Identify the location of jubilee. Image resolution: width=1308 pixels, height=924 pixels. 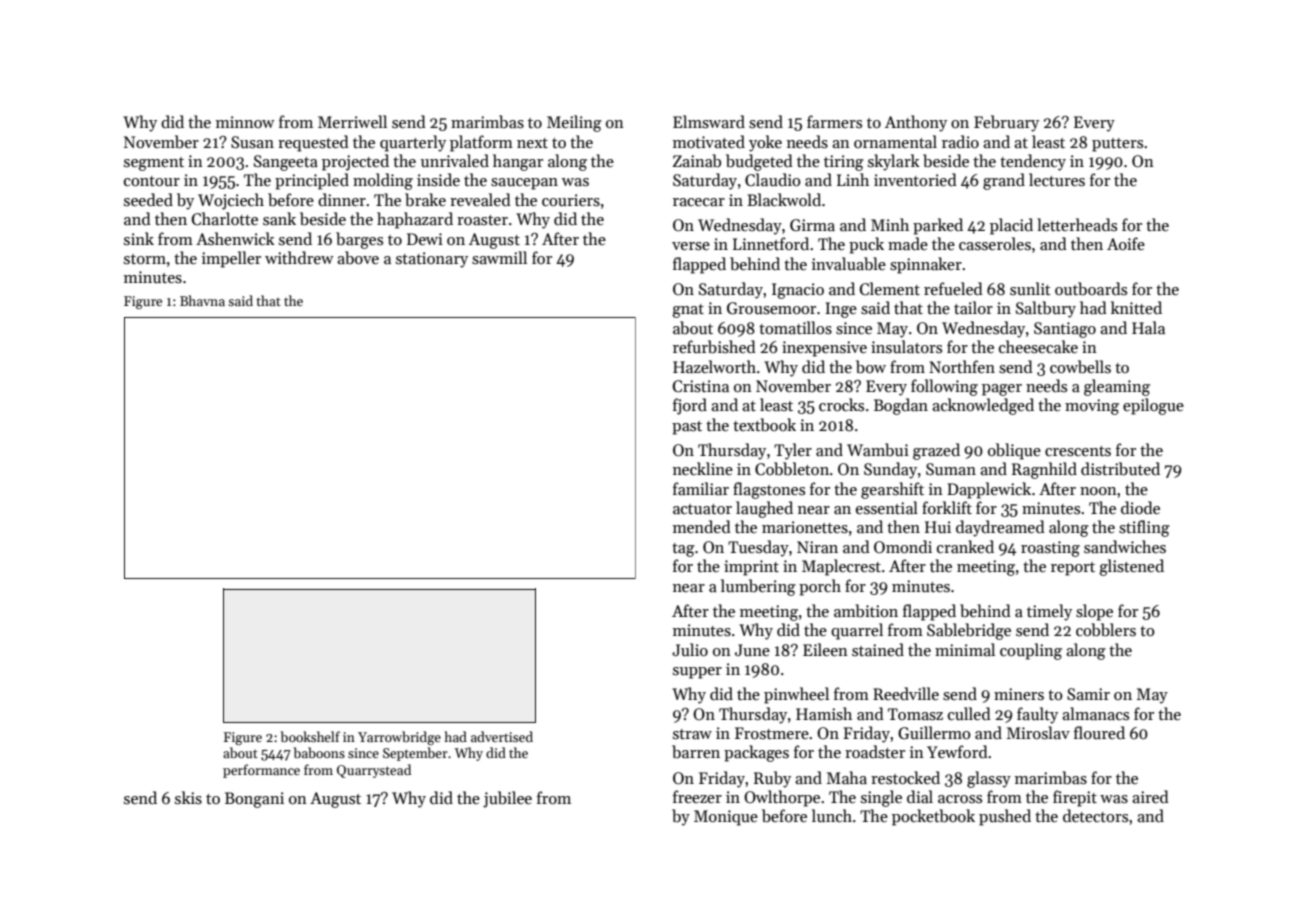
(507, 799).
